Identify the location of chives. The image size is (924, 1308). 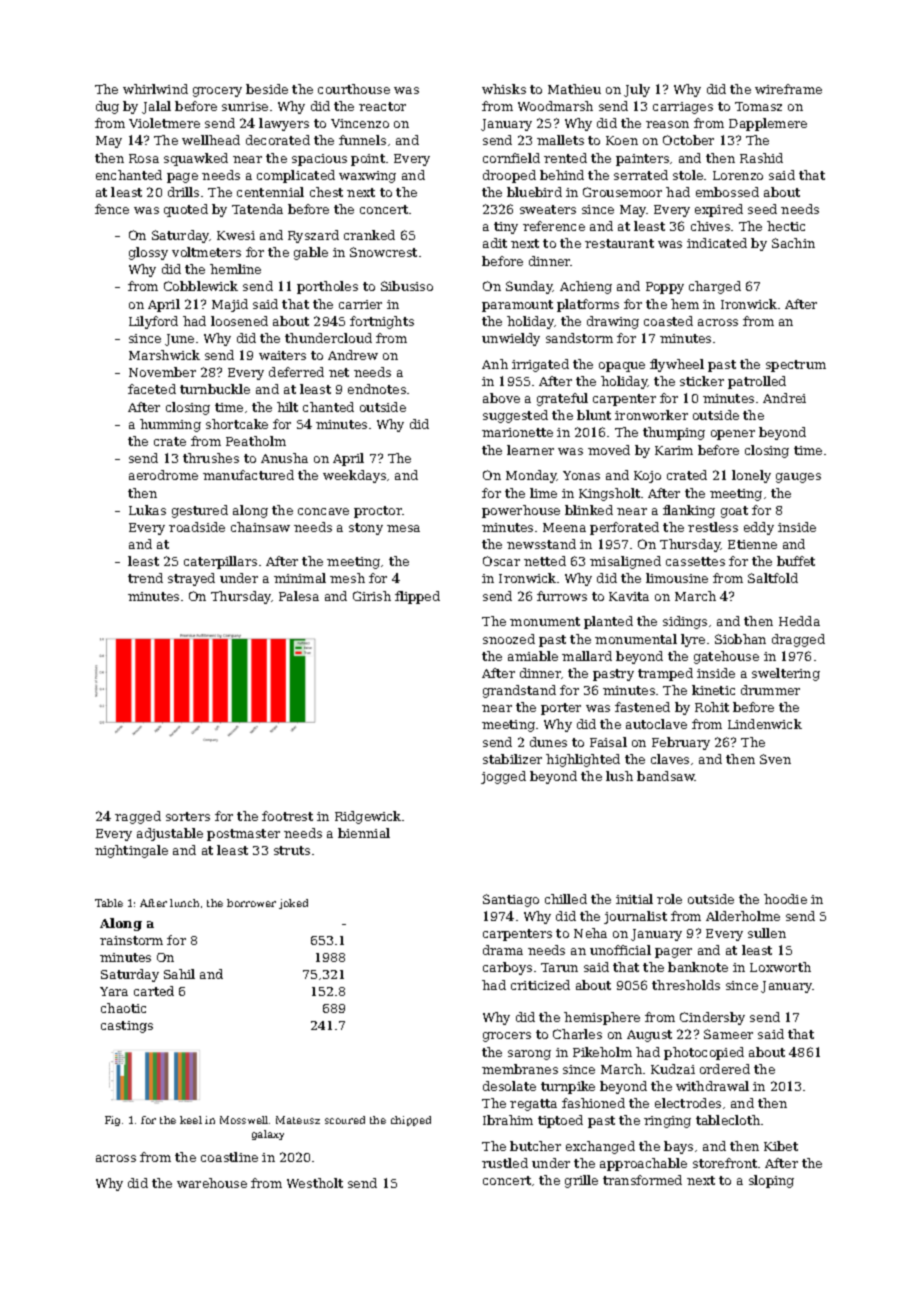
(710, 226).
